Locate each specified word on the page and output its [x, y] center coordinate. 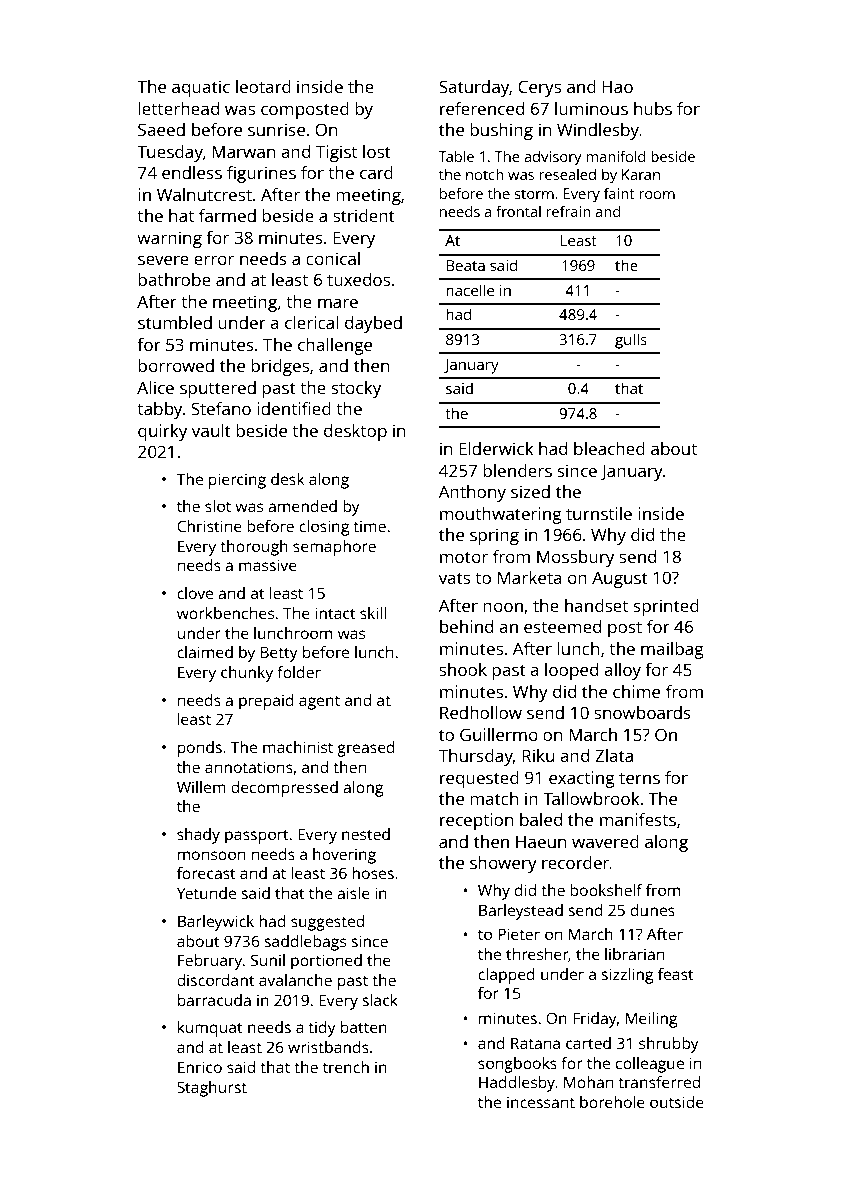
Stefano [221, 408]
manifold [615, 156]
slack [380, 1000]
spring [494, 536]
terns [639, 778]
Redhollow [481, 712]
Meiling [651, 1020]
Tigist [336, 153]
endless [192, 172]
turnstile [599, 513]
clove [195, 593]
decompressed [284, 789]
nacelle [470, 290]
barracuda [214, 1000]
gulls [631, 341]
